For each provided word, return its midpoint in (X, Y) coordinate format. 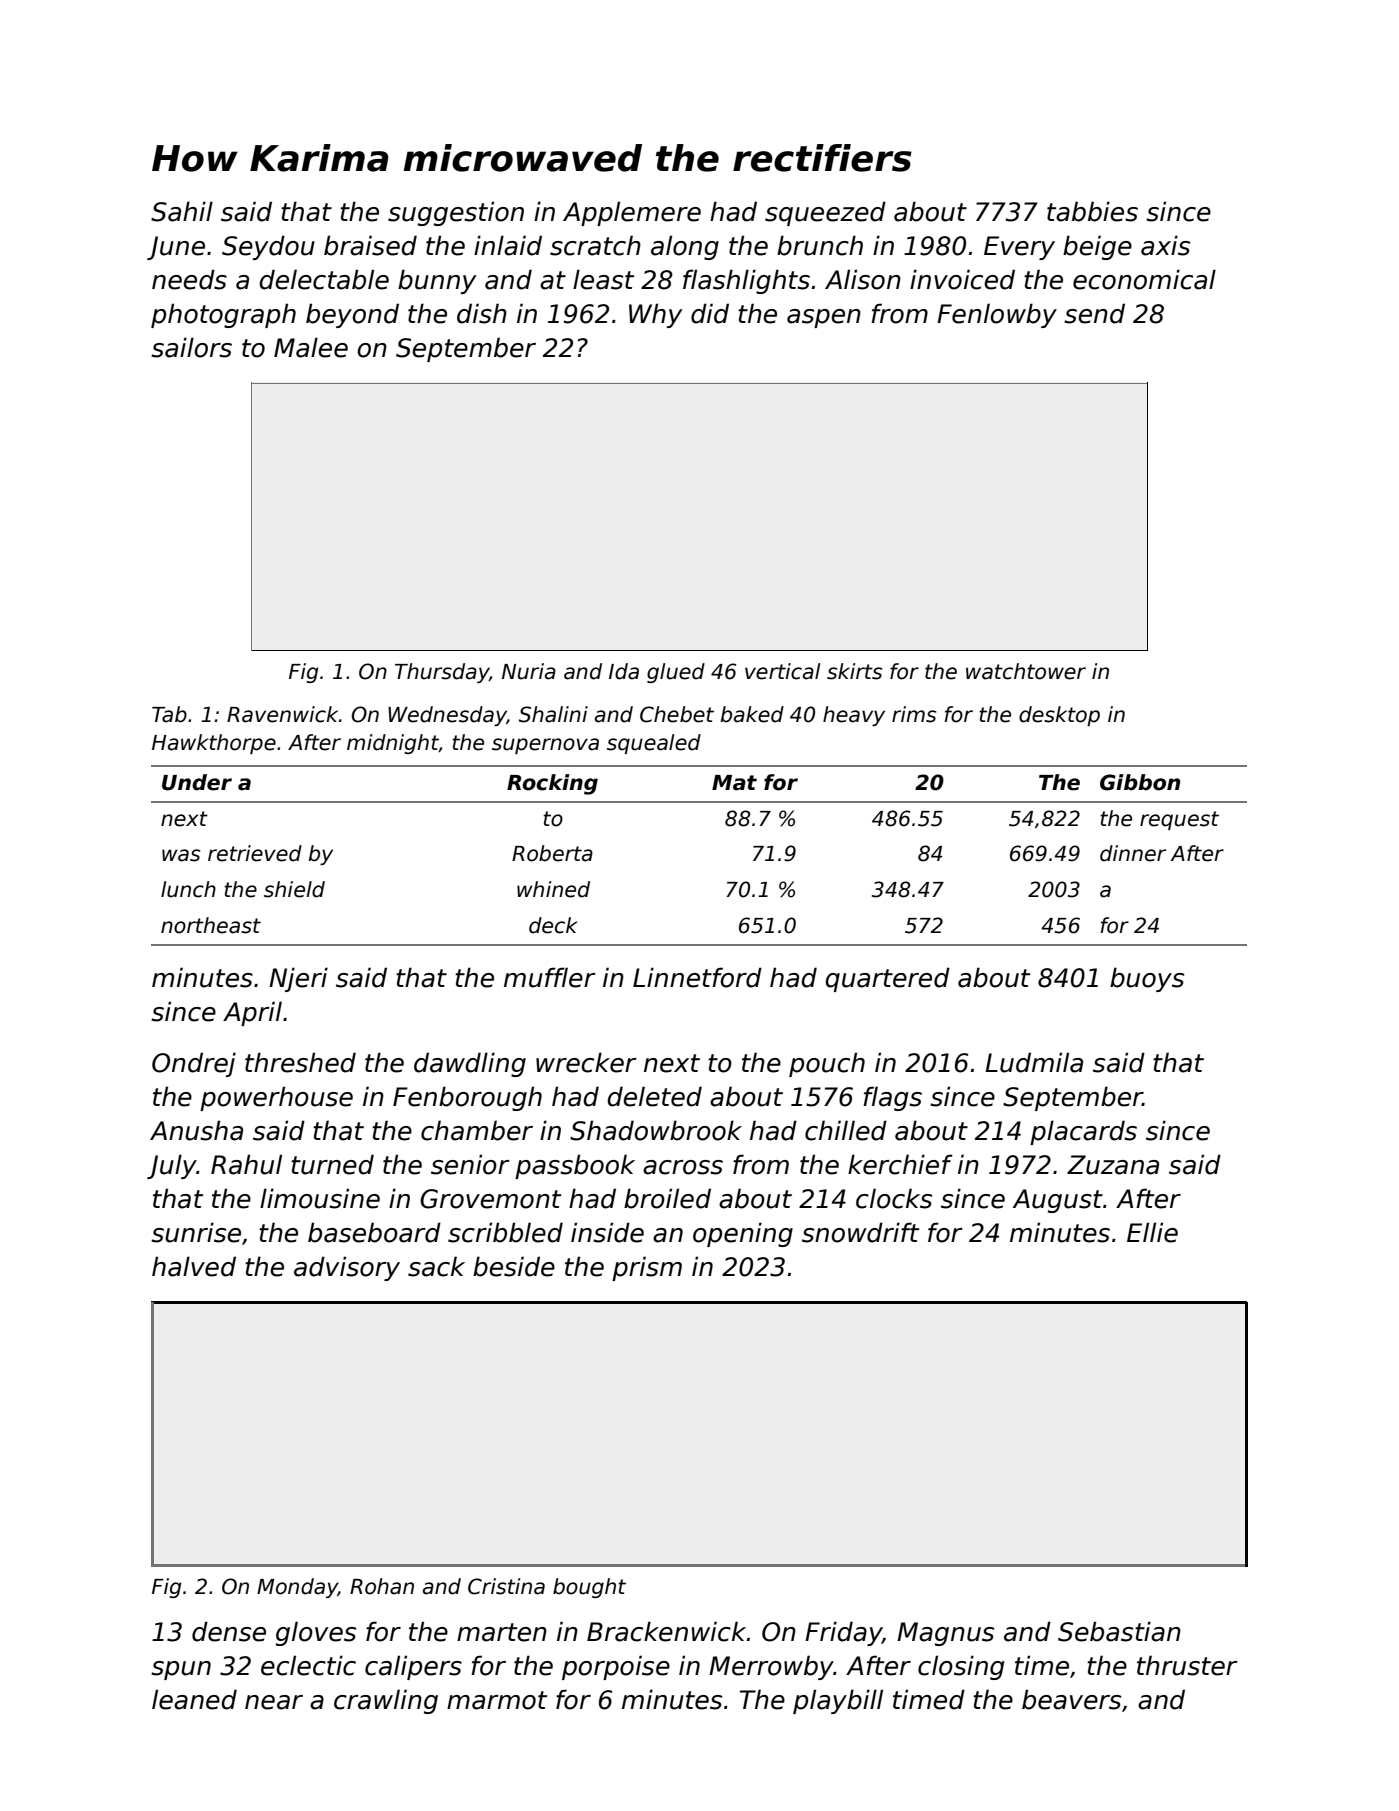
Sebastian (1119, 1631)
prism (647, 1268)
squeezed (825, 213)
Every (1019, 248)
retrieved (255, 853)
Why (656, 315)
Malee (311, 347)
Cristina (506, 1586)
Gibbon (1140, 782)
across (683, 1167)
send (1094, 313)
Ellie (1152, 1232)
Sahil (182, 211)
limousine (320, 1198)
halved (194, 1266)
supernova (545, 746)
